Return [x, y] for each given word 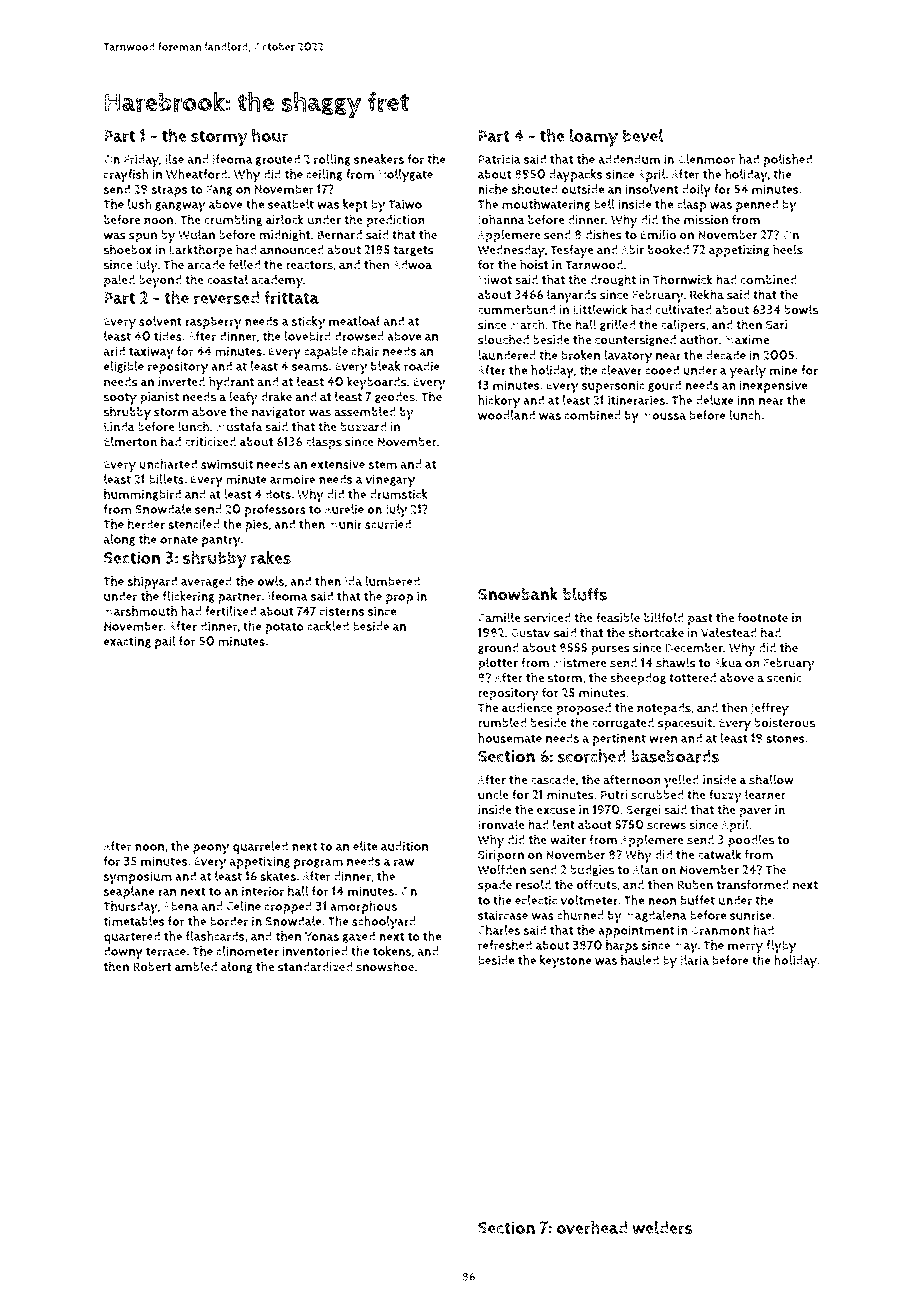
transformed [752, 884]
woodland [506, 415]
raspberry [213, 323]
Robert [152, 967]
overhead [591, 1228]
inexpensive [773, 386]
